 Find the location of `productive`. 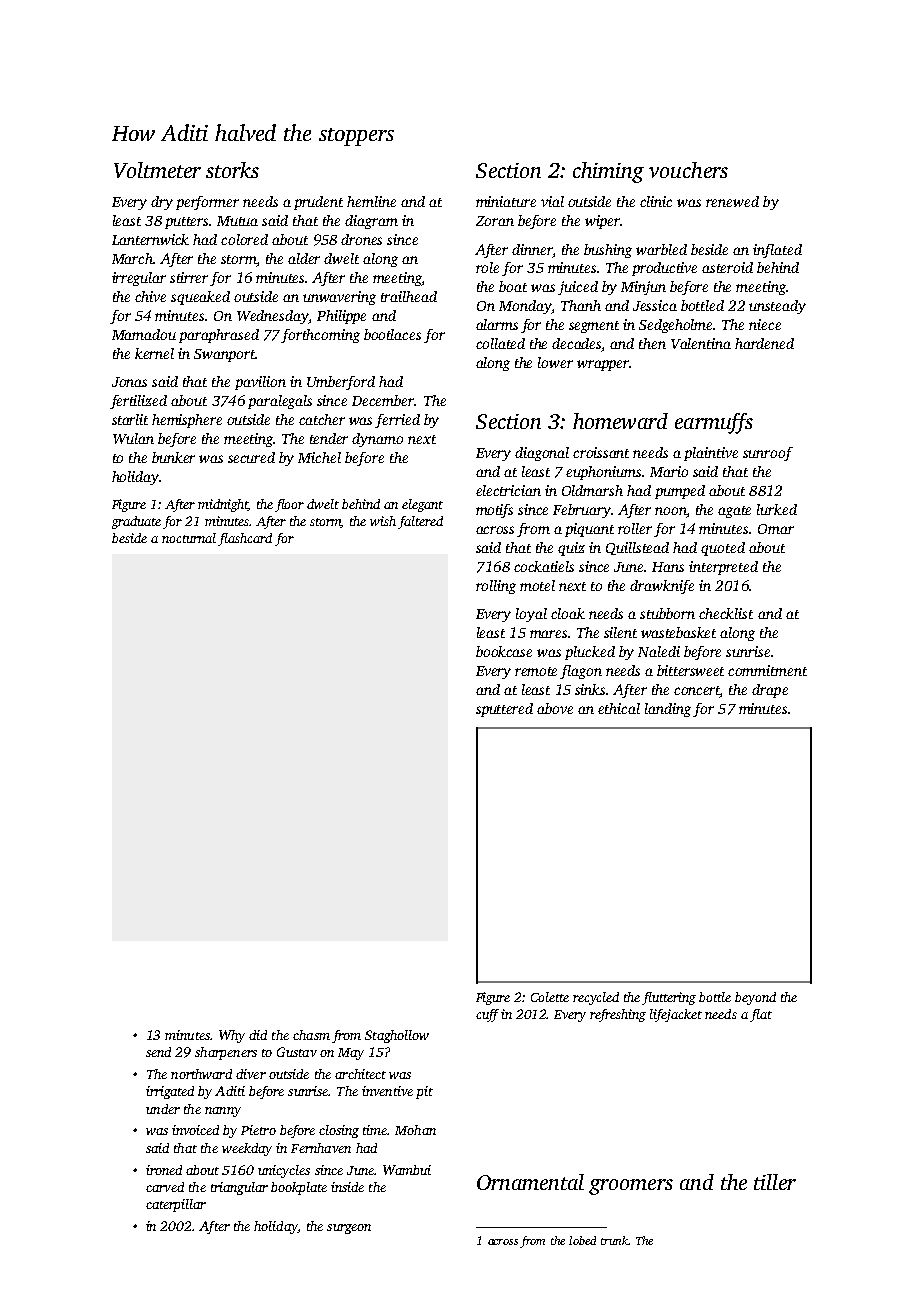

productive is located at coordinates (664, 269).
